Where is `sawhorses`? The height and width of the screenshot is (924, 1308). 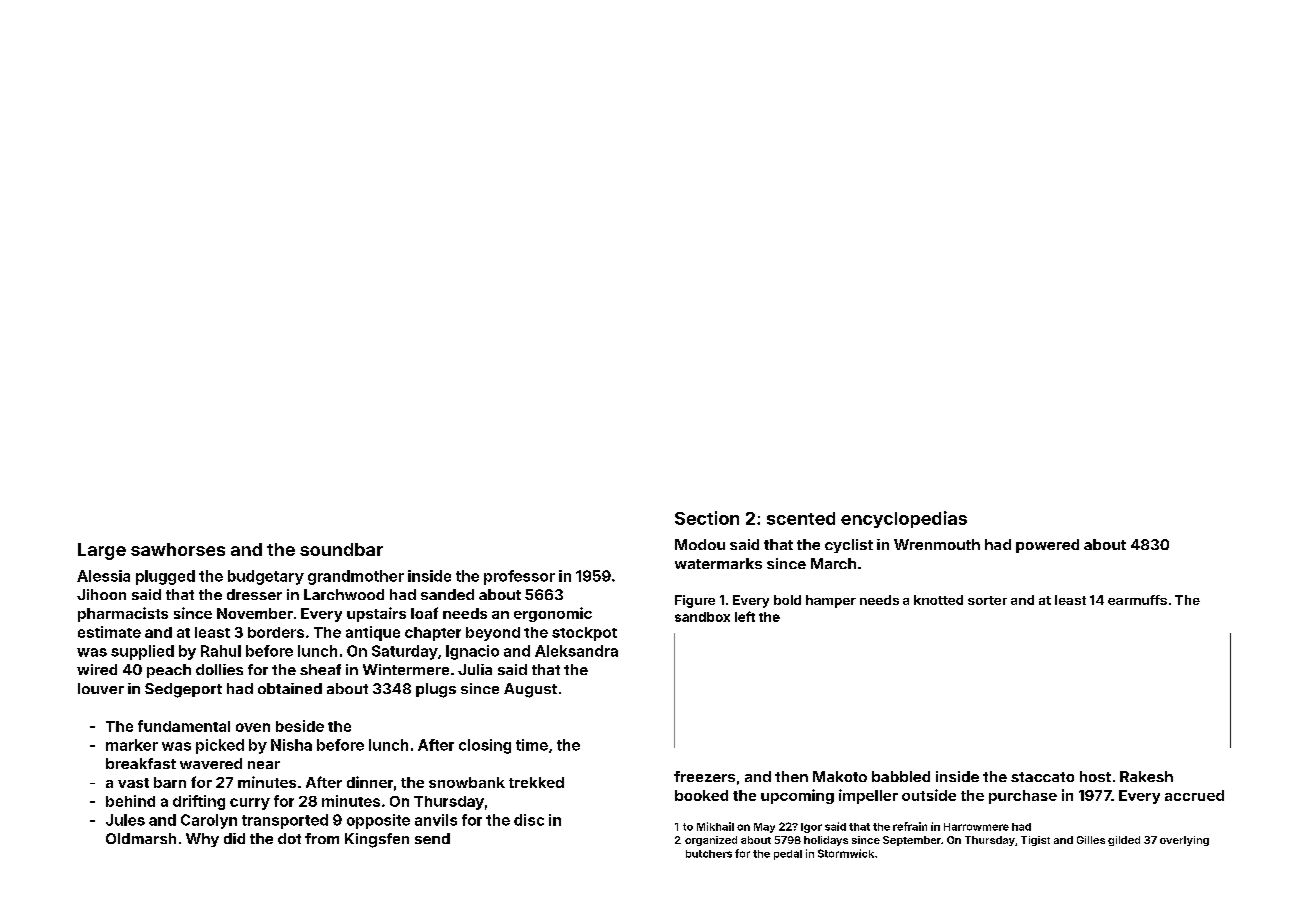 sawhorses is located at coordinates (178, 549).
